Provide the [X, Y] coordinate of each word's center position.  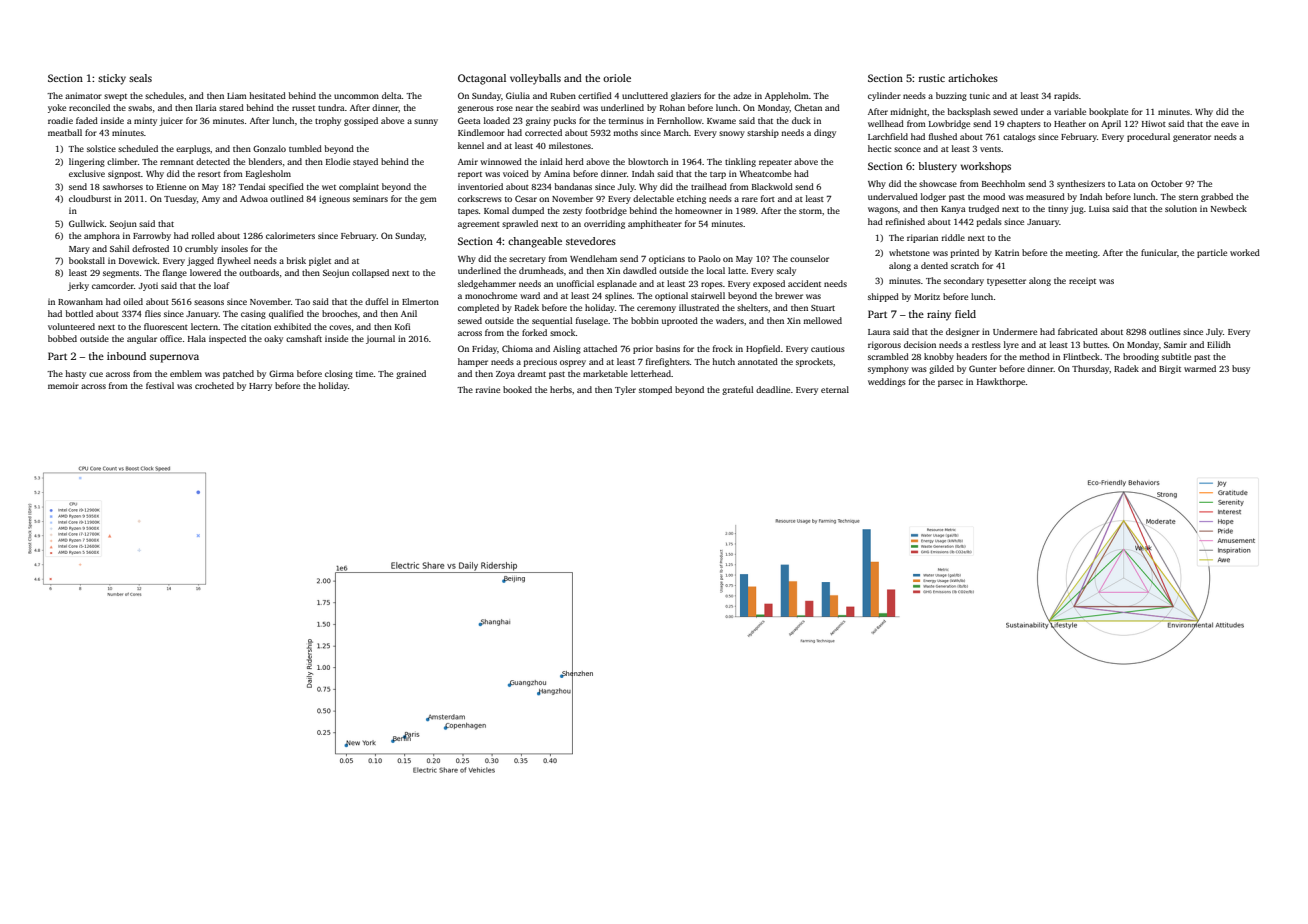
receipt [1082, 281]
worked [1245, 252]
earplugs [193, 149]
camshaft [304, 338]
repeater [775, 163]
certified [595, 95]
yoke [57, 108]
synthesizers [1081, 184]
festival [160, 385]
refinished [905, 221]
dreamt [532, 373]
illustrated [699, 307]
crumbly [201, 249]
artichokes [973, 78]
